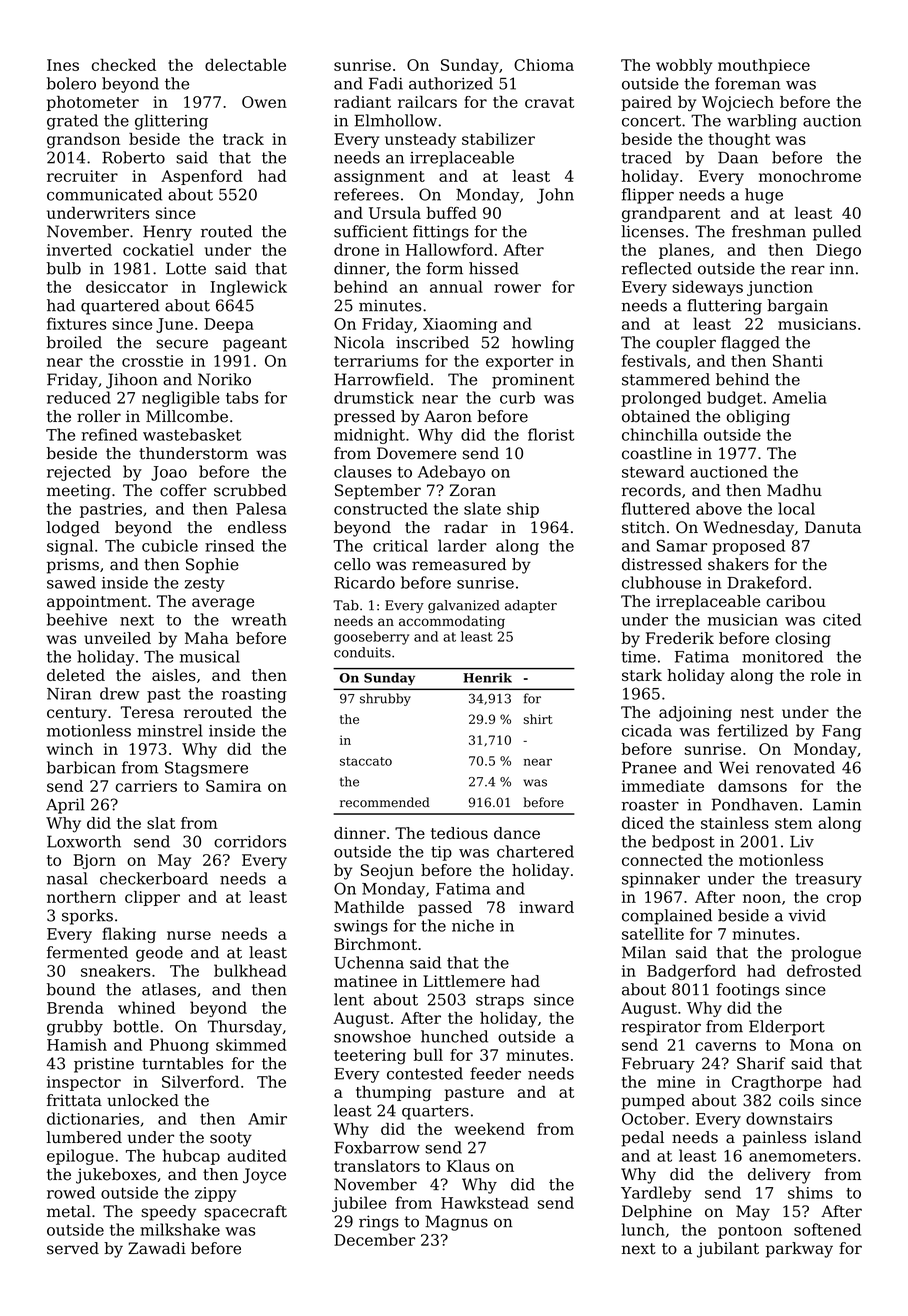  I want to click on frittata, so click(74, 1100).
